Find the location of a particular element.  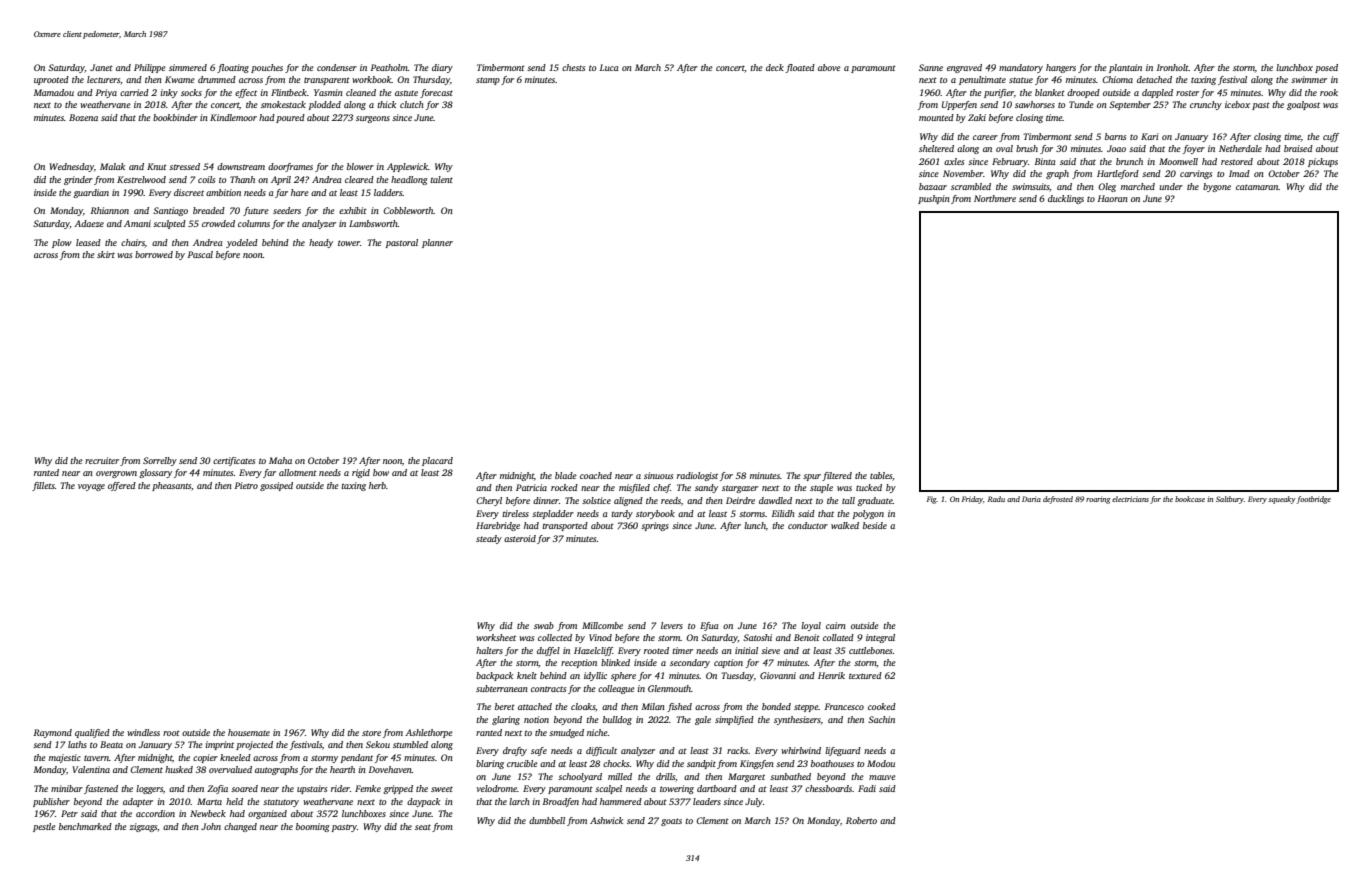

fillets is located at coordinates (43, 486).
